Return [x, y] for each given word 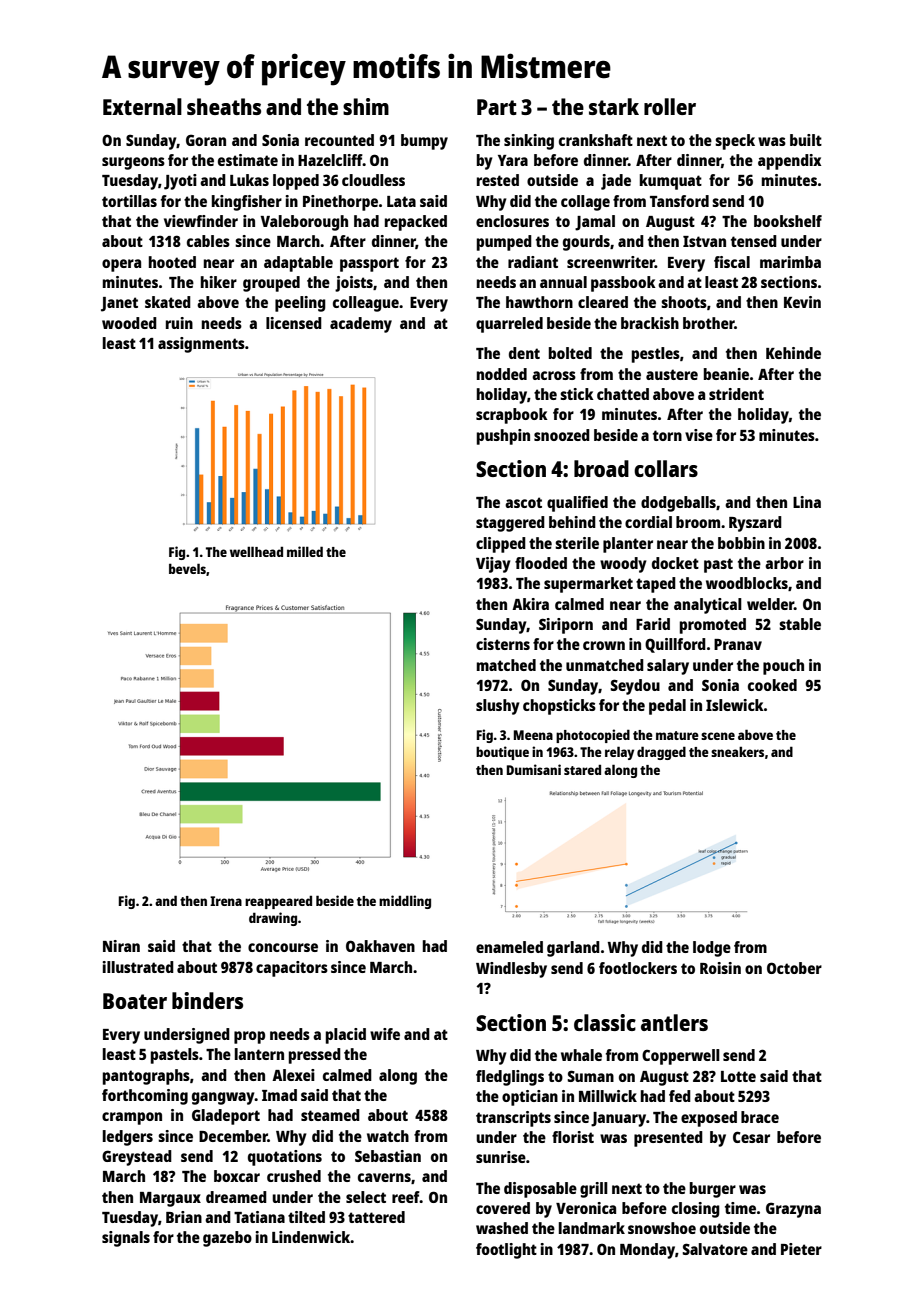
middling [405, 902]
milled [305, 551]
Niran [121, 946]
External [142, 106]
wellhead [256, 551]
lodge [712, 949]
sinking [529, 142]
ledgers [128, 1138]
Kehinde [793, 353]
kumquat [671, 182]
